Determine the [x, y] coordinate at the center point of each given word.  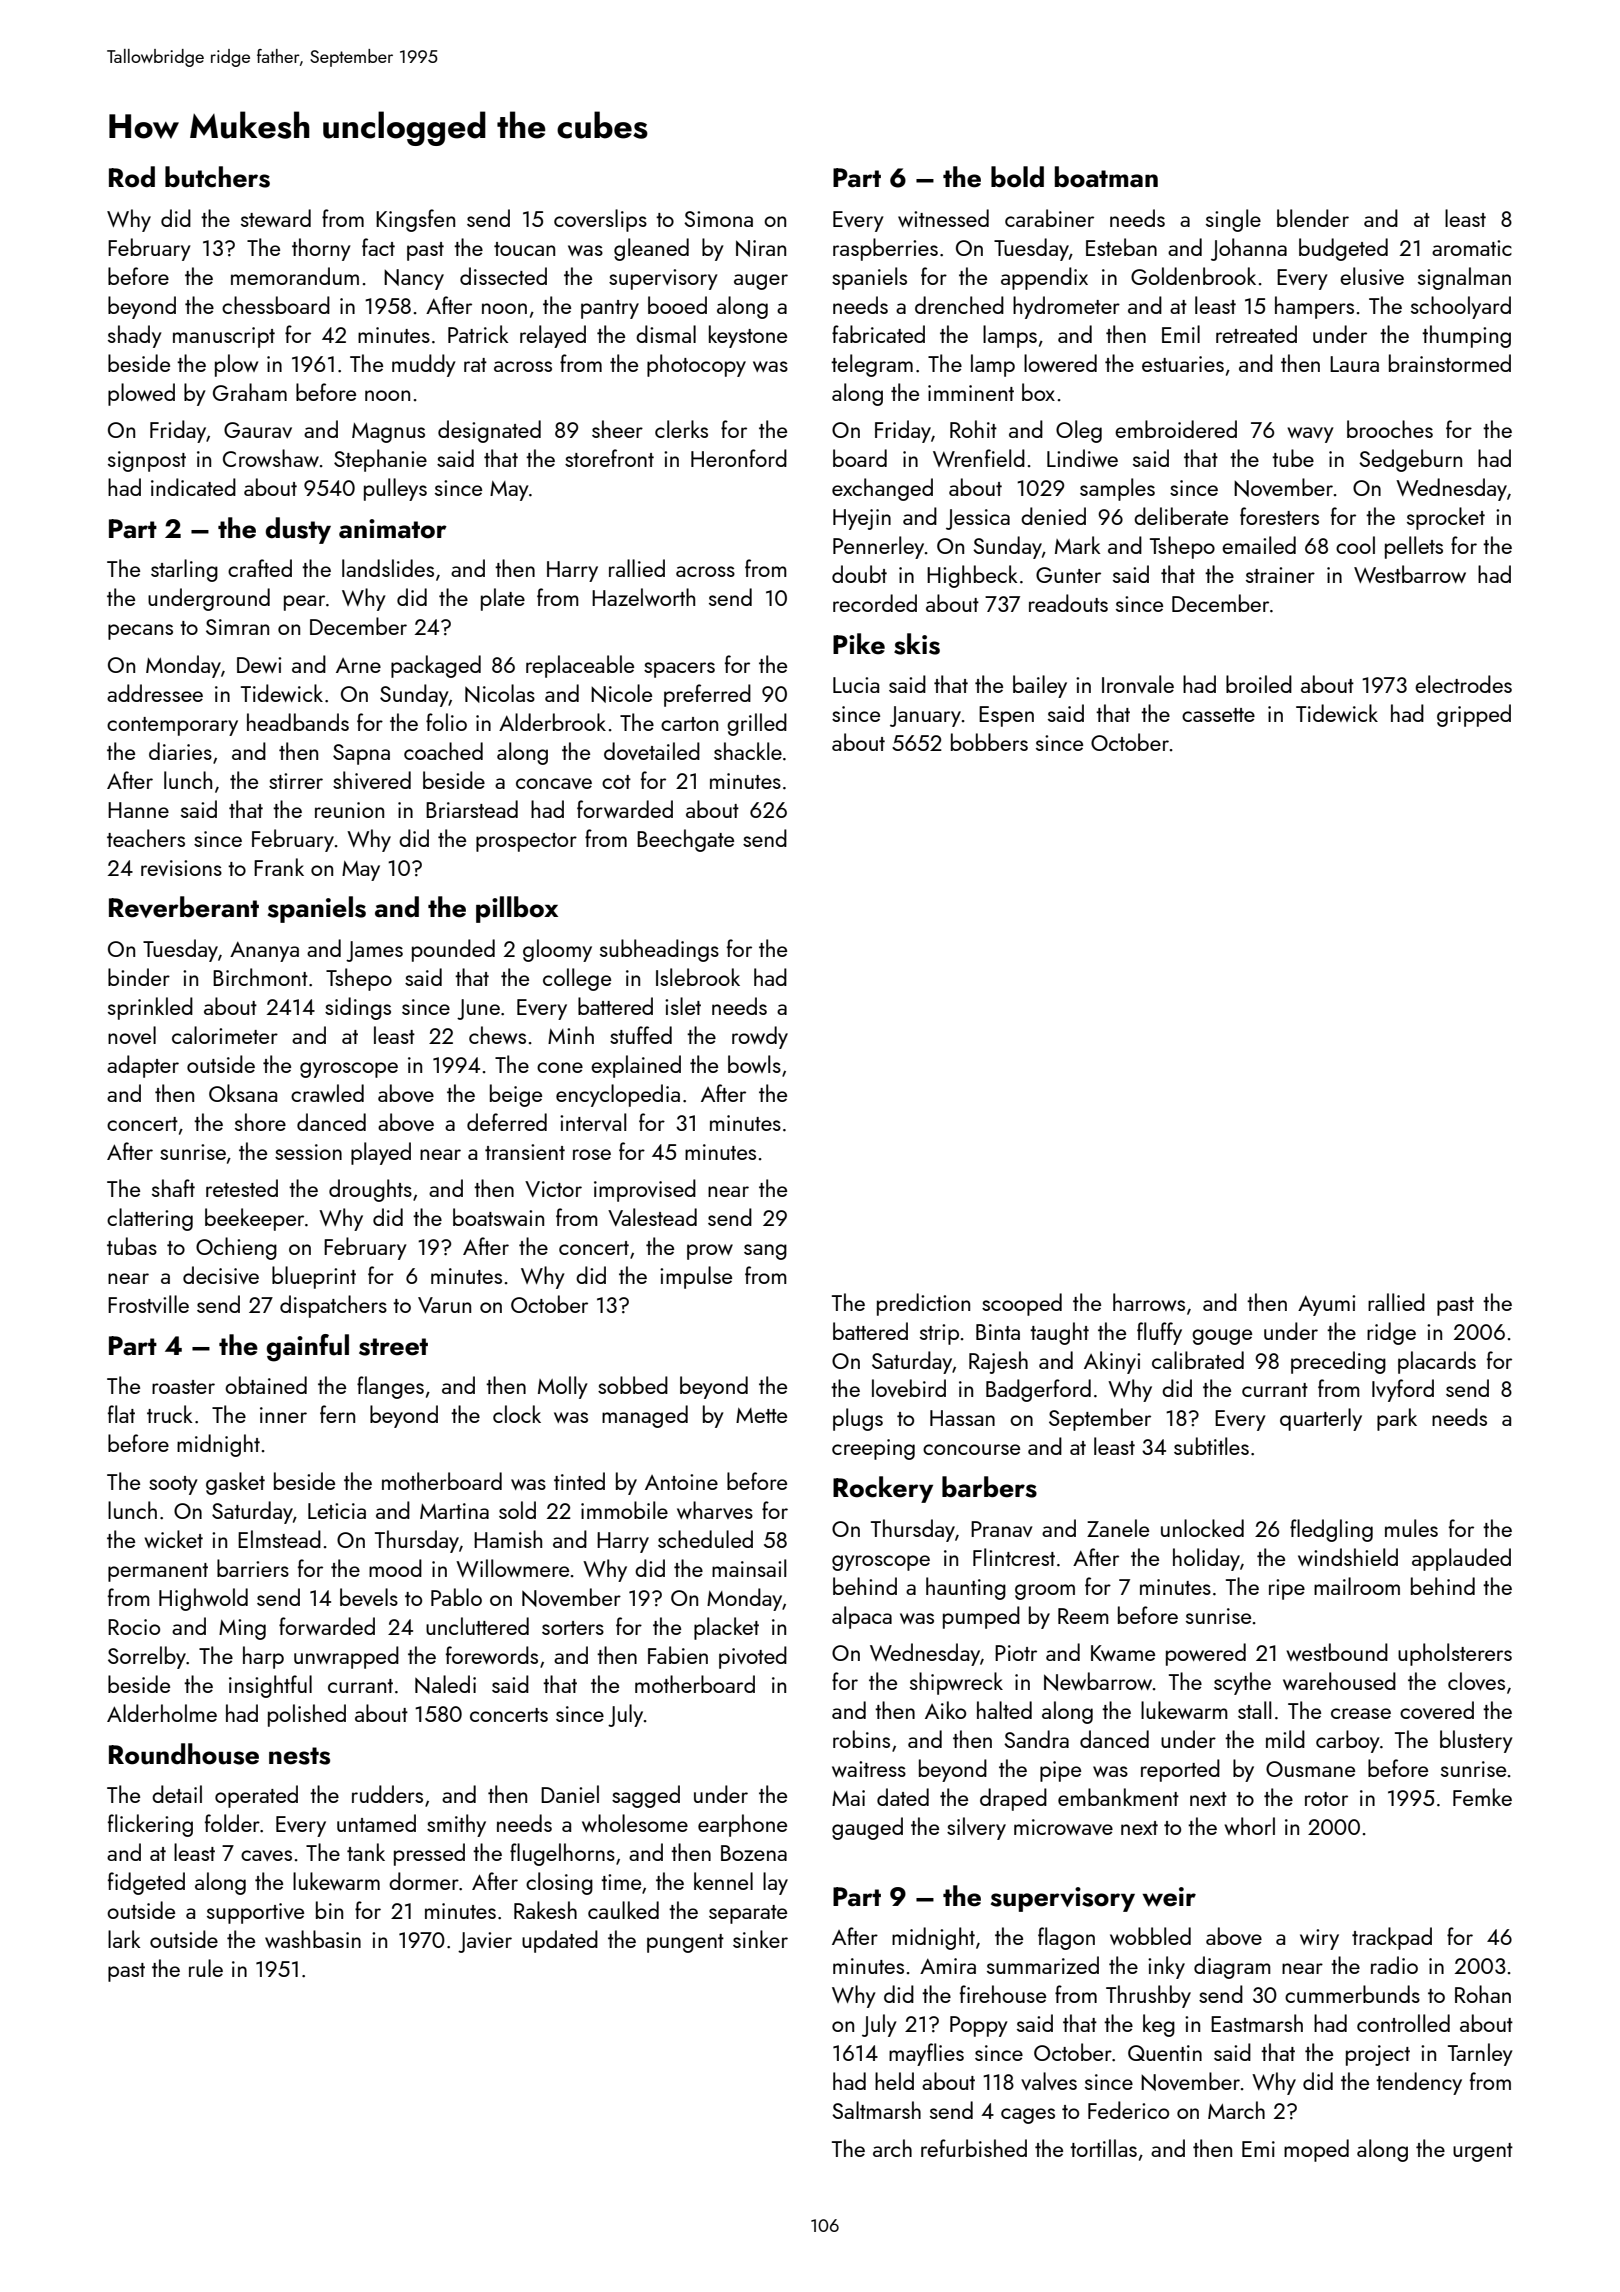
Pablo [456, 1597]
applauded [1461, 1559]
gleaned [651, 249]
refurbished [974, 2148]
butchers [217, 177]
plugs [858, 1419]
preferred [707, 695]
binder [139, 977]
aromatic [1472, 248]
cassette [1218, 715]
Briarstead [472, 809]
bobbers [989, 742]
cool [1355, 545]
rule [206, 1968]
